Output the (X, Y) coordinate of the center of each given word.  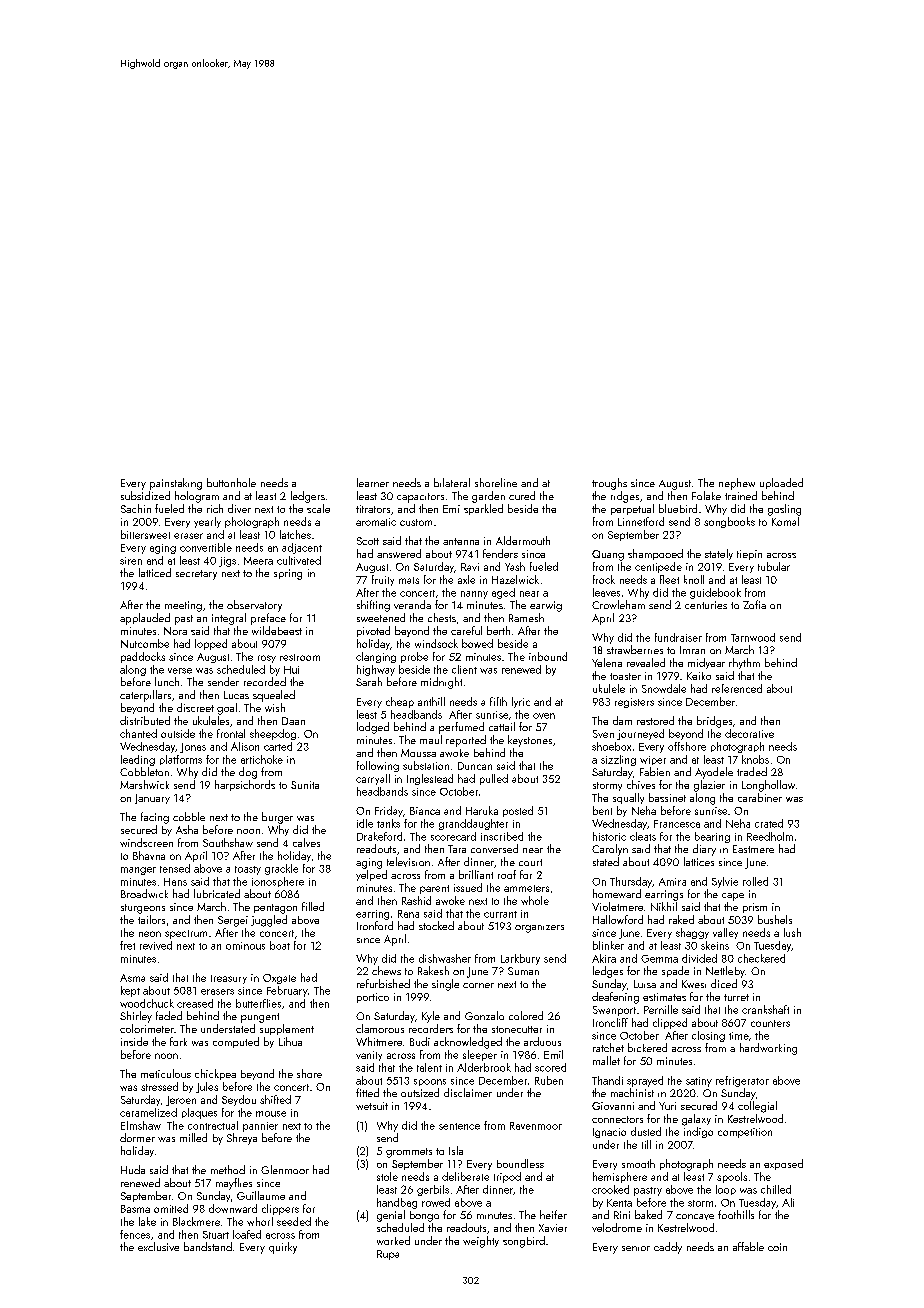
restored (655, 720)
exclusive (158, 1246)
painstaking (176, 484)
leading (138, 760)
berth (498, 630)
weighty (481, 1242)
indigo (698, 1132)
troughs (609, 484)
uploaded (781, 483)
